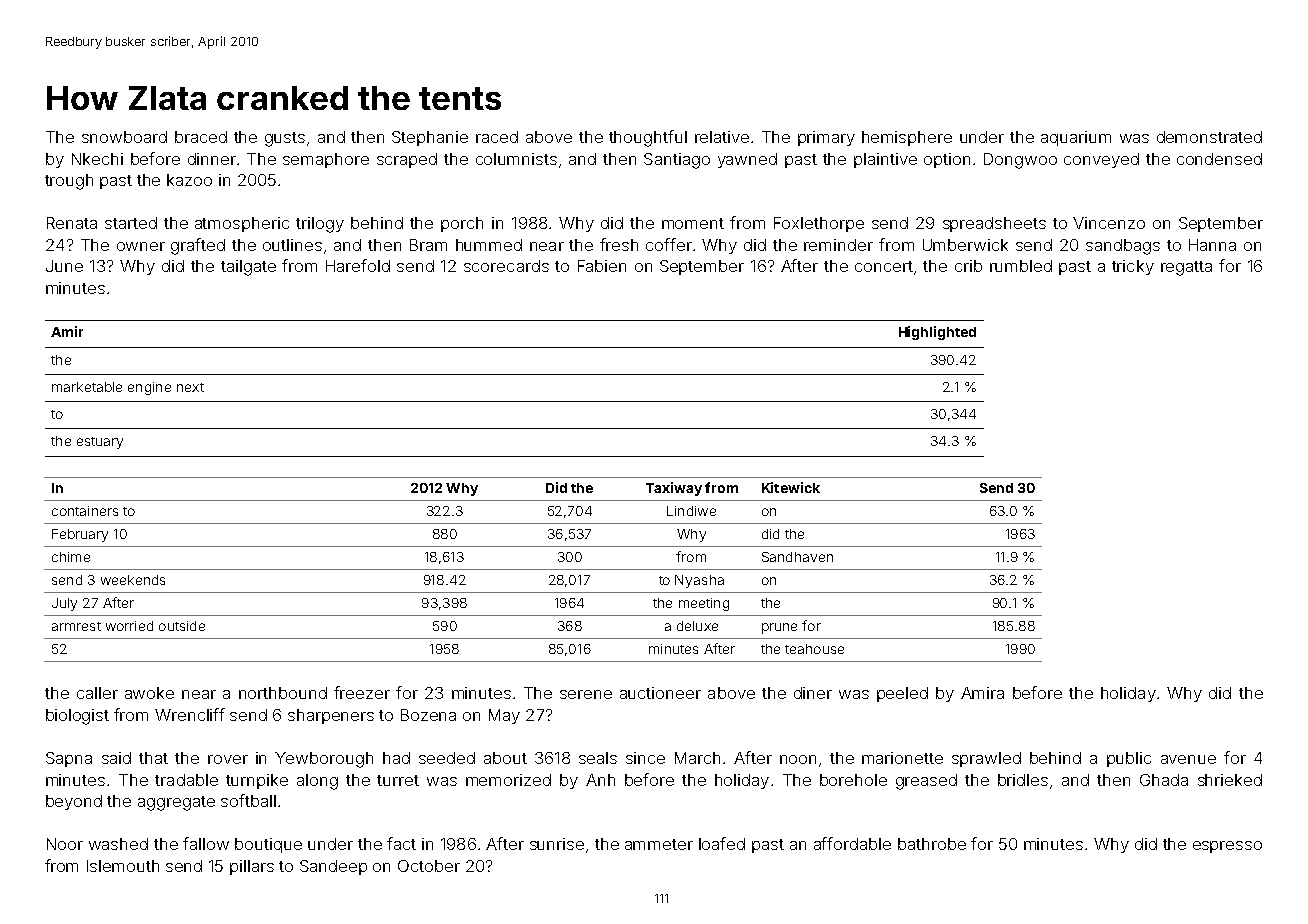 This document has height=924, width=1308. Describe the element at coordinates (190, 387) in the document. I see `next` at that location.
